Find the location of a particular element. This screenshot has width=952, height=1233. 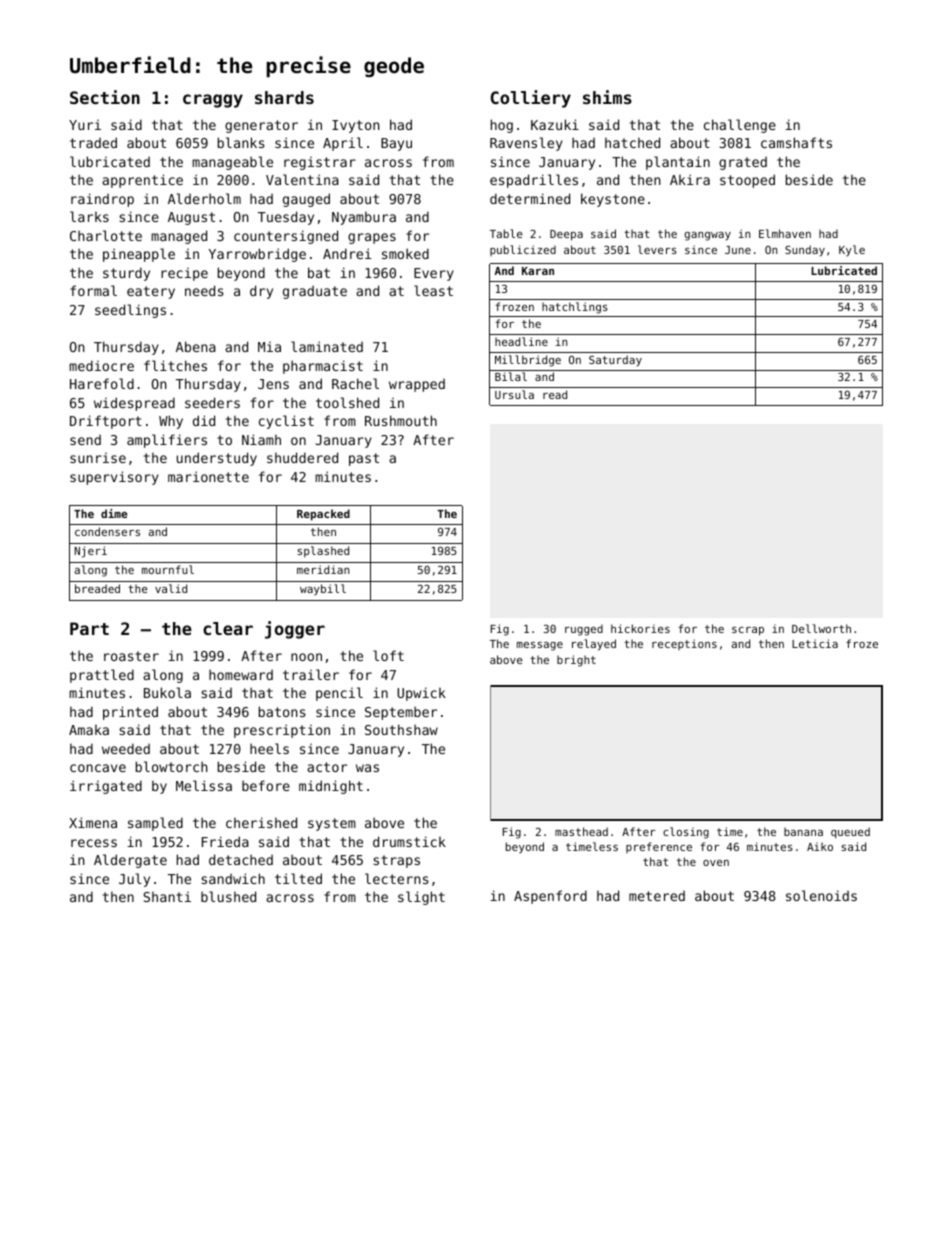

generator is located at coordinates (261, 126).
